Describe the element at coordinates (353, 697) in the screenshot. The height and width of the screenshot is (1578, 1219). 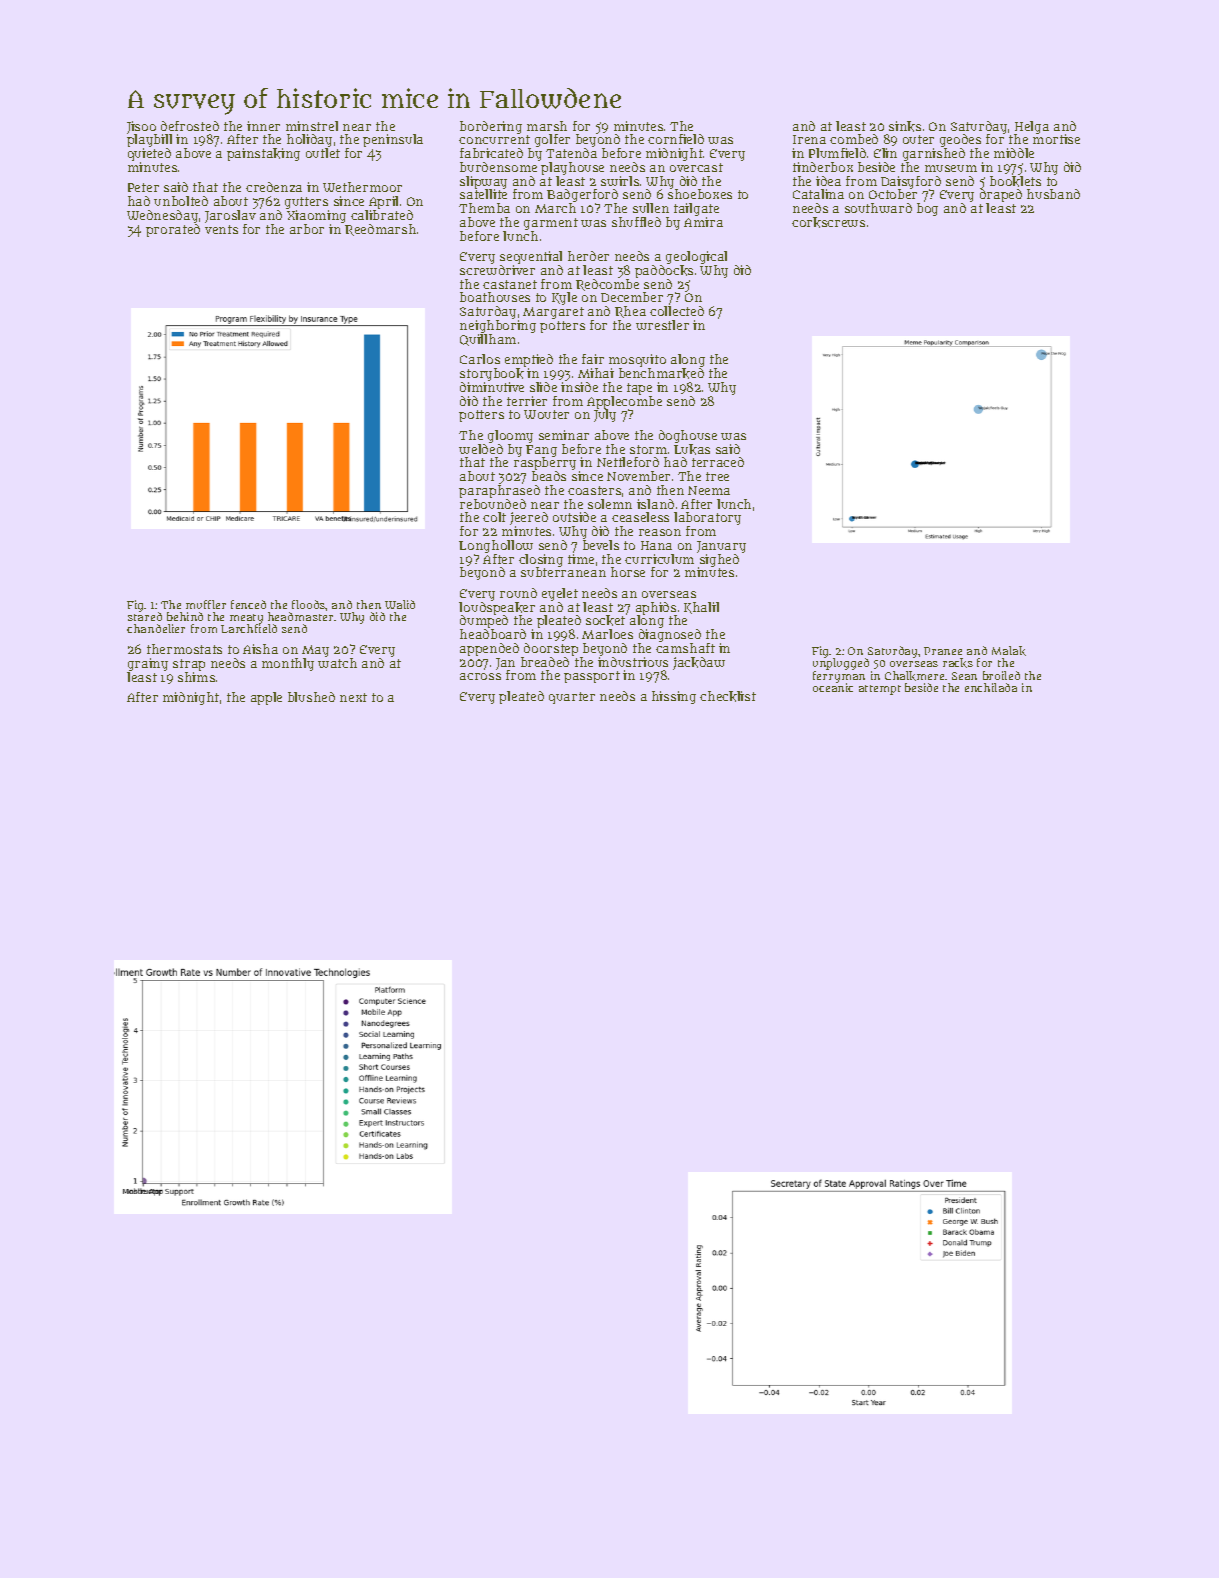
I see `next` at that location.
